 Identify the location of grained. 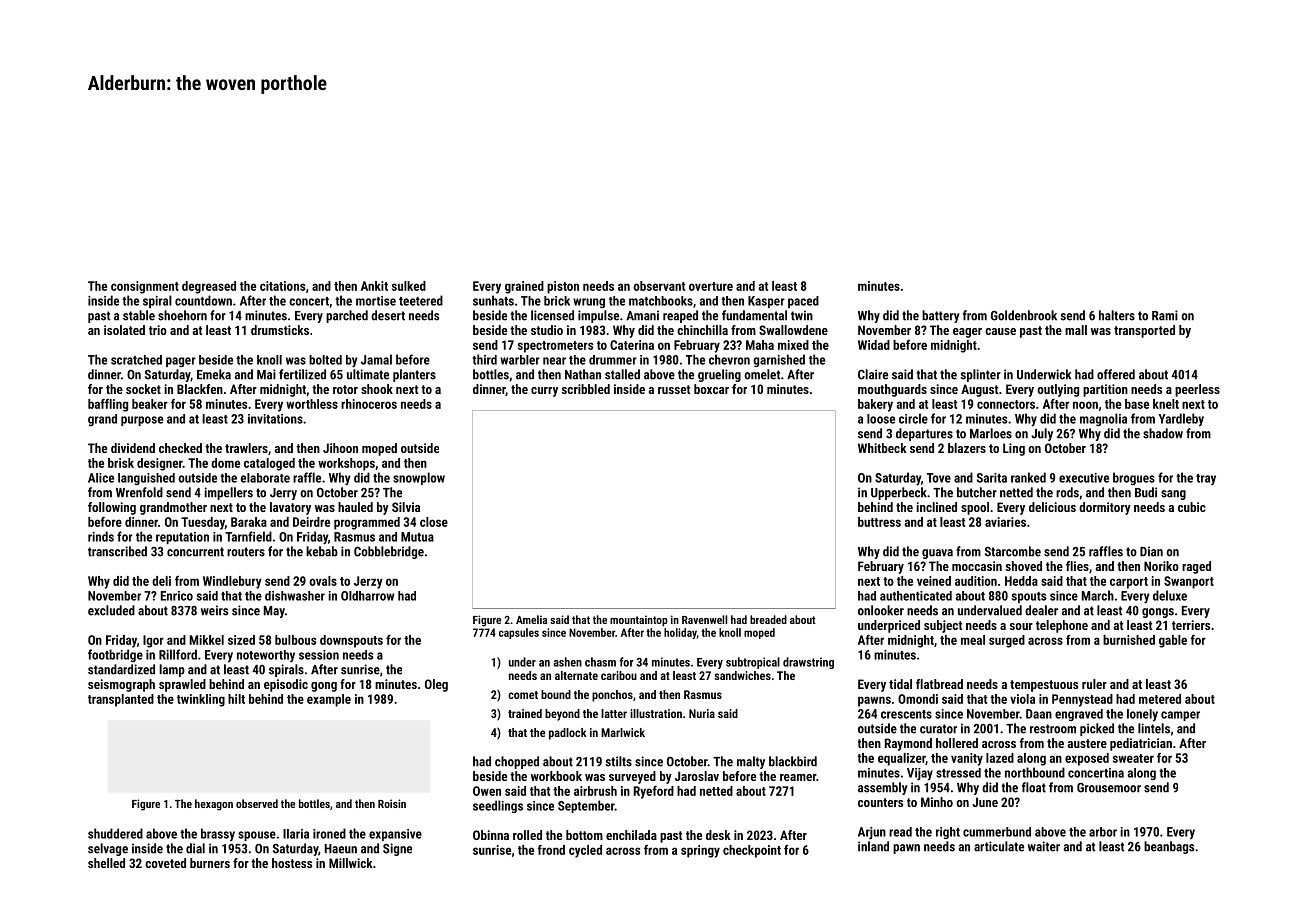
(524, 287).
